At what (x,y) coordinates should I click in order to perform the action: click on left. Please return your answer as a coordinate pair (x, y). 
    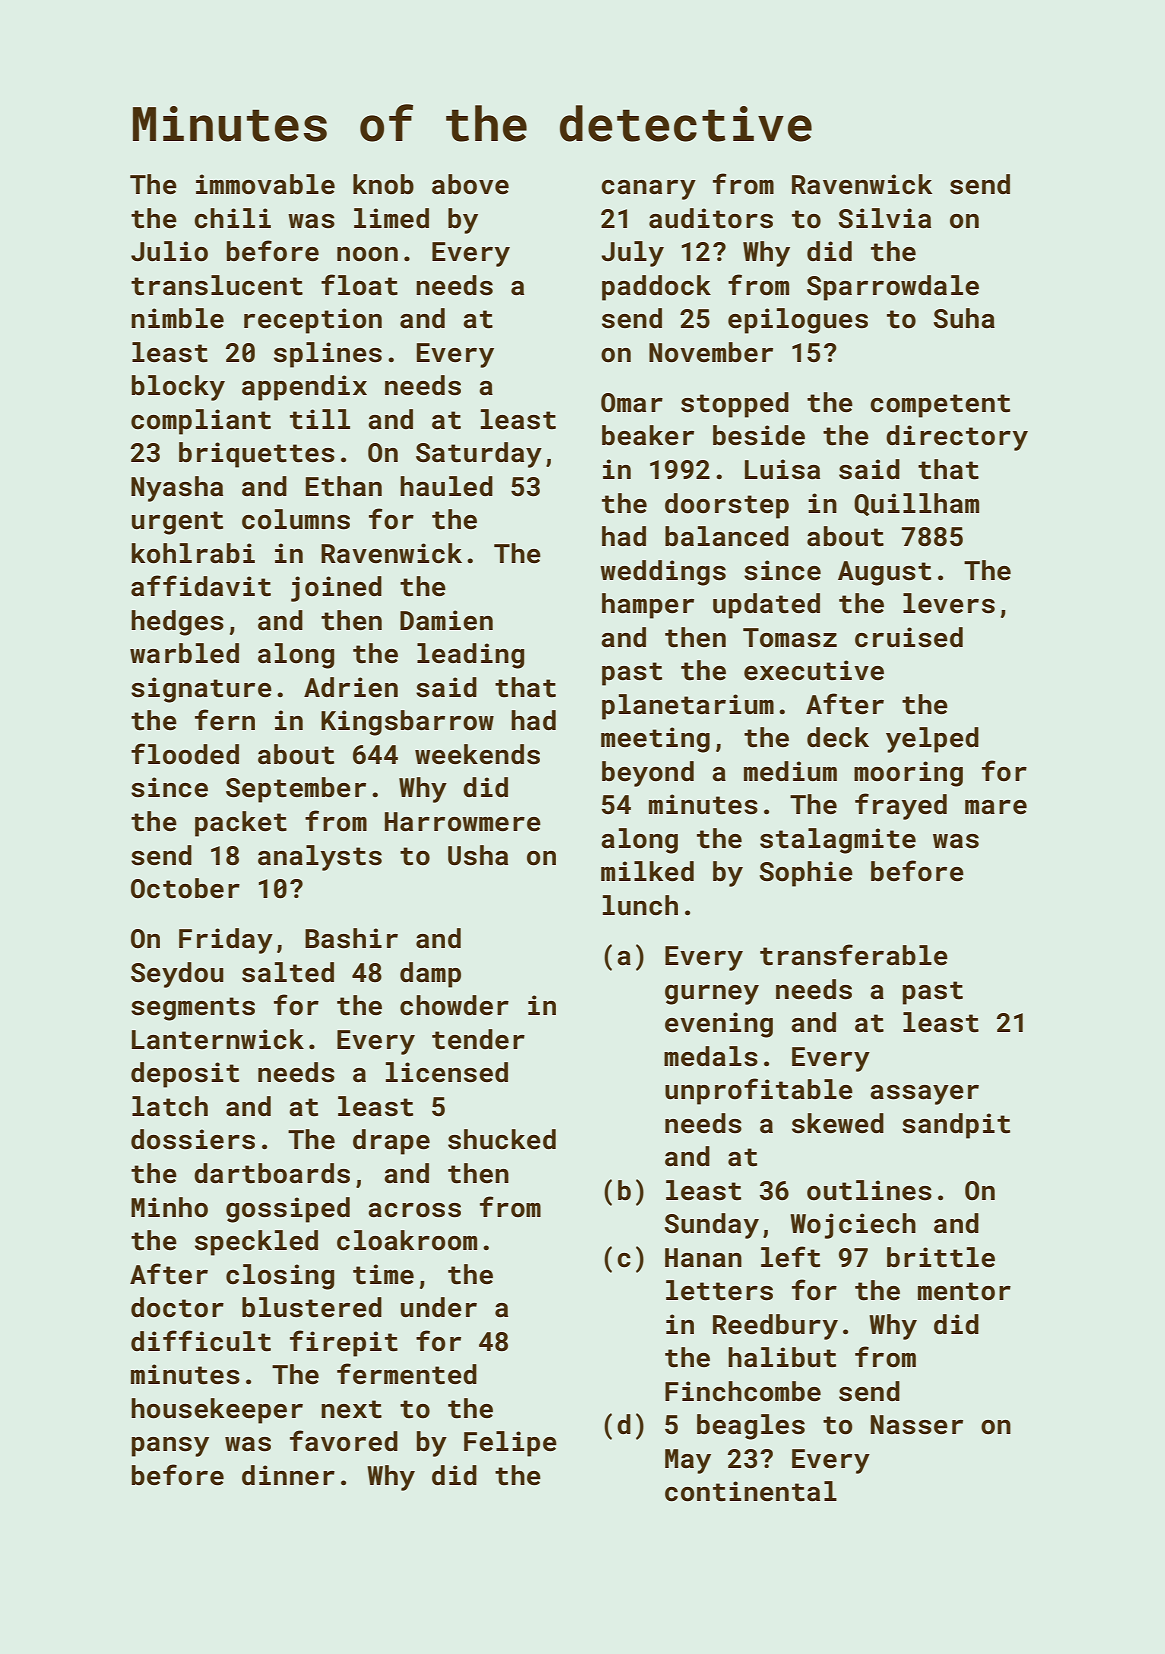
    Looking at the image, I should click on (790, 1257).
